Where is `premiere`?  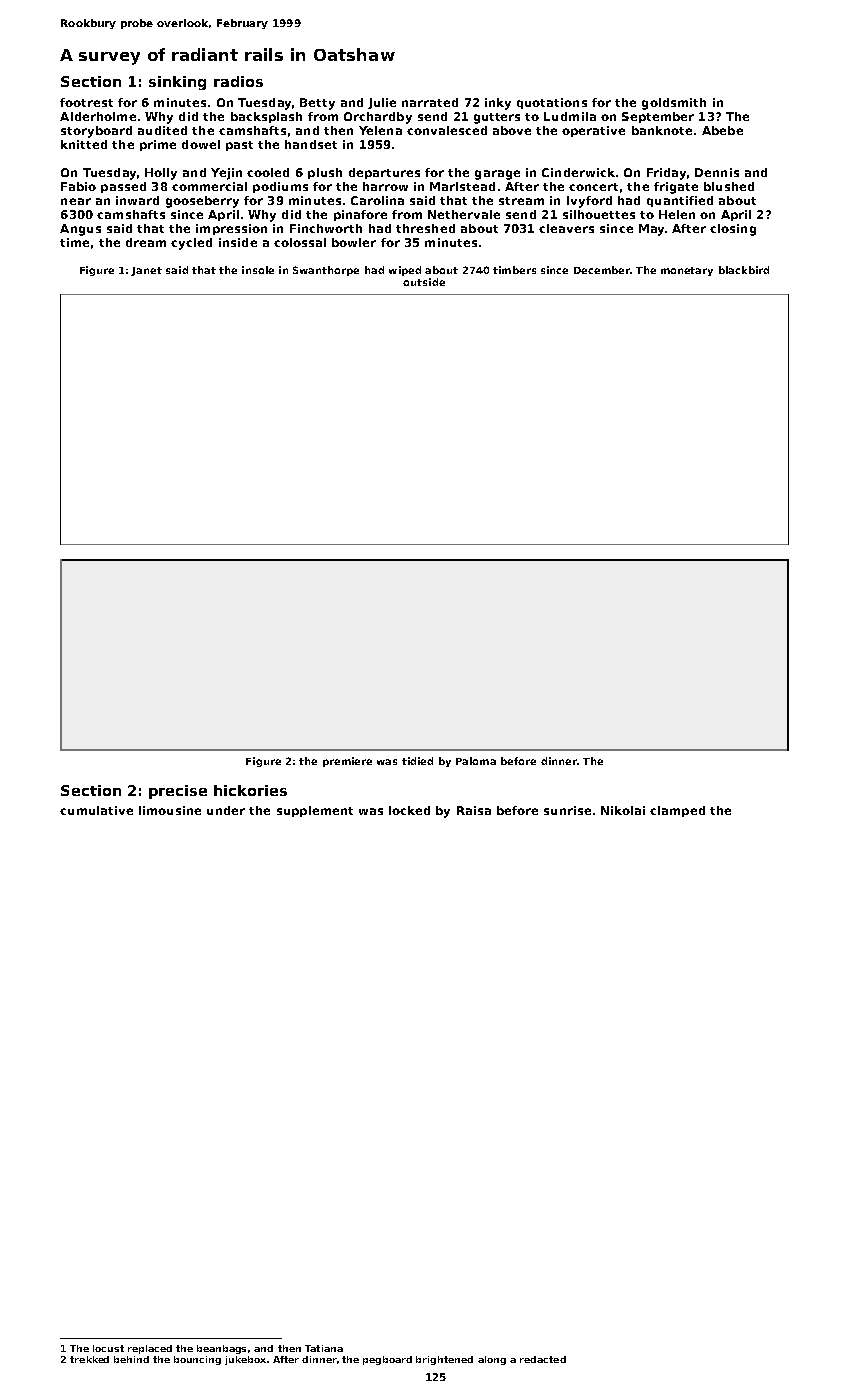
premiere is located at coordinates (347, 762).
